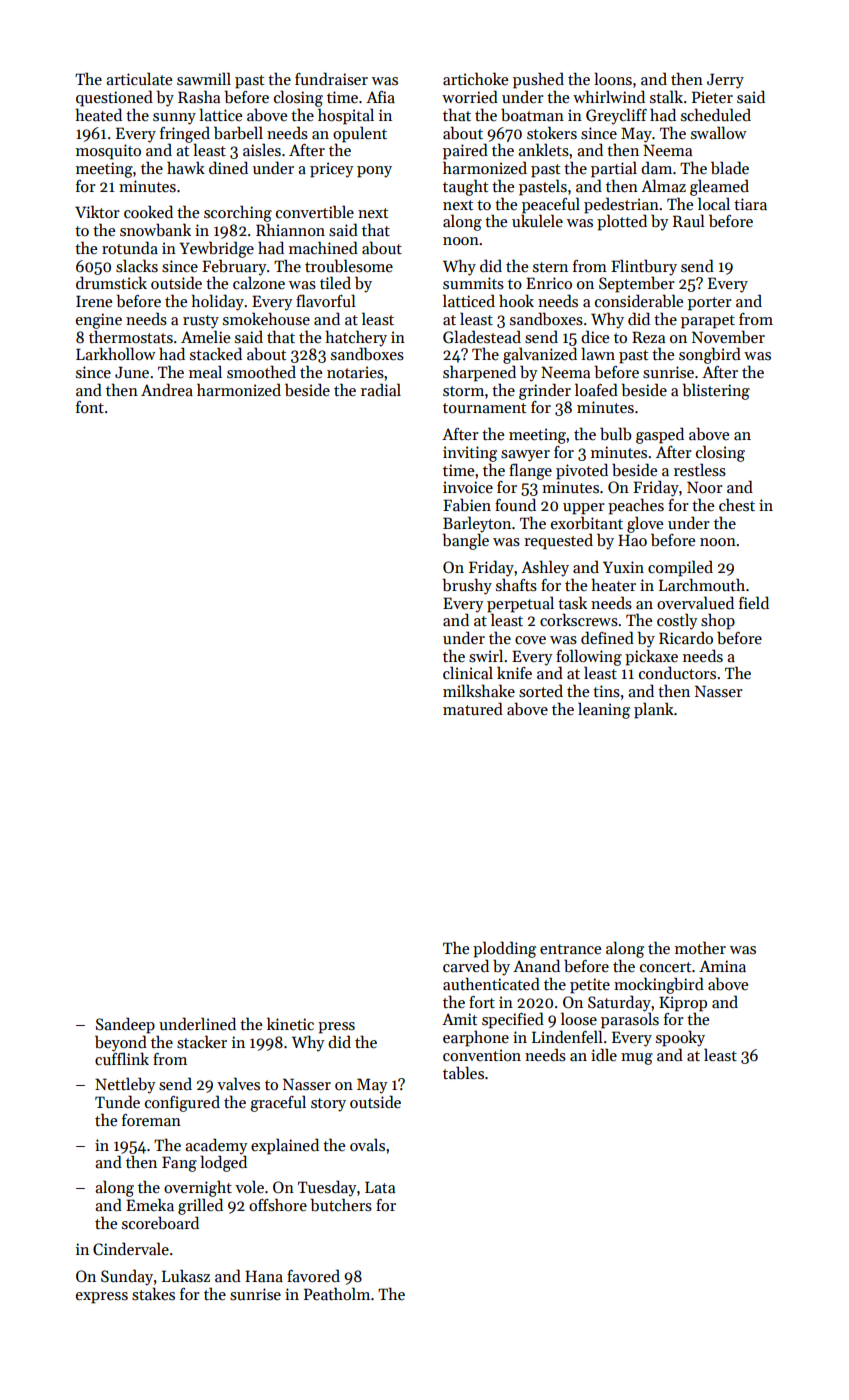 The height and width of the screenshot is (1400, 849). What do you see at coordinates (514, 672) in the screenshot?
I see `knife` at bounding box center [514, 672].
